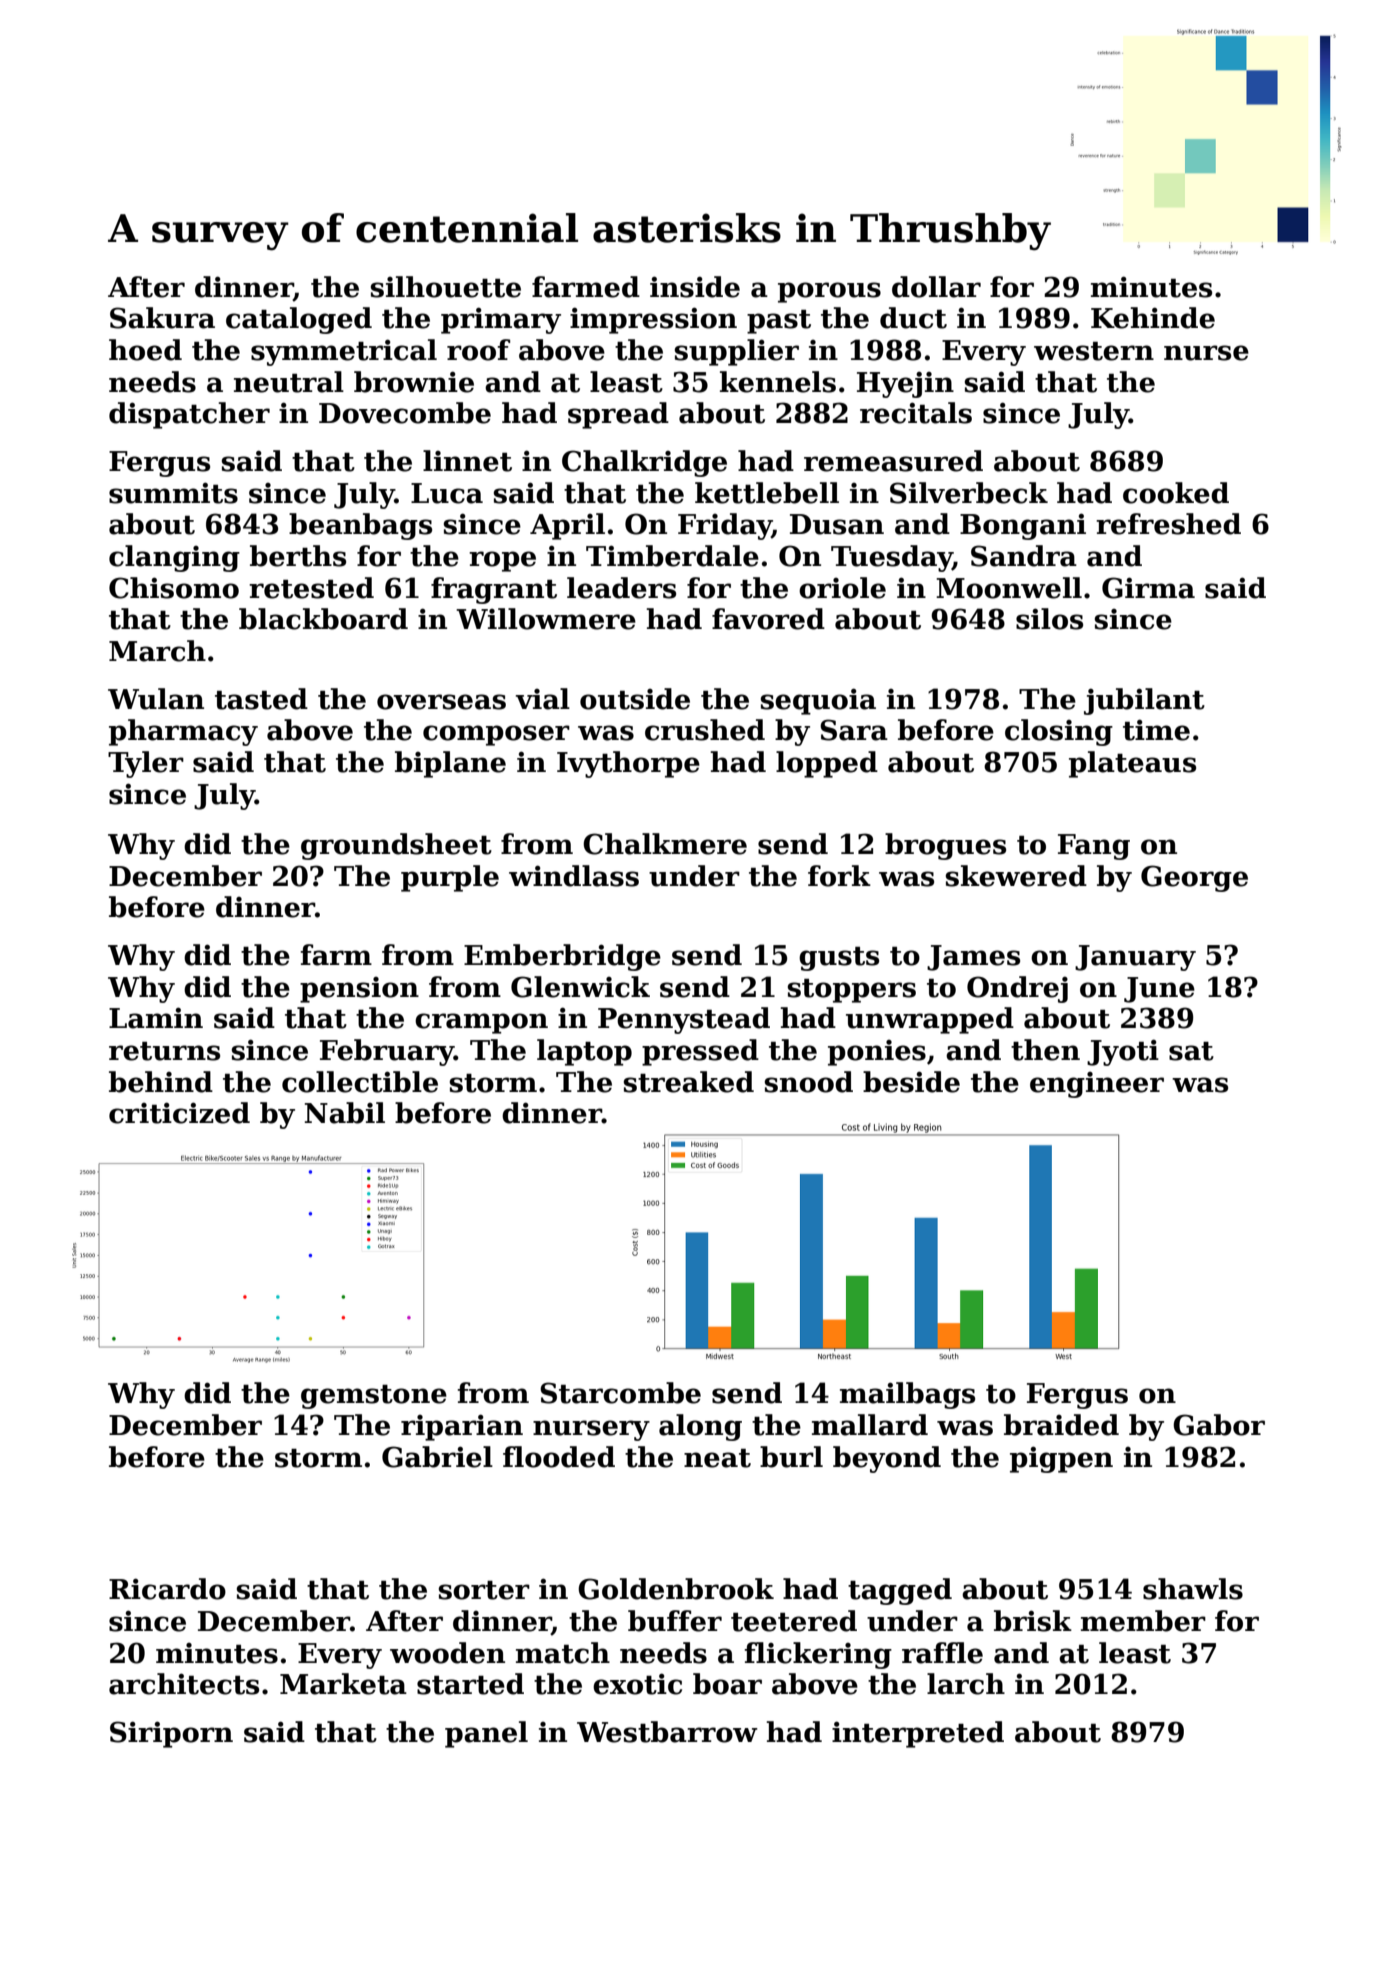  What do you see at coordinates (173, 493) in the page?
I see `summits` at bounding box center [173, 493].
